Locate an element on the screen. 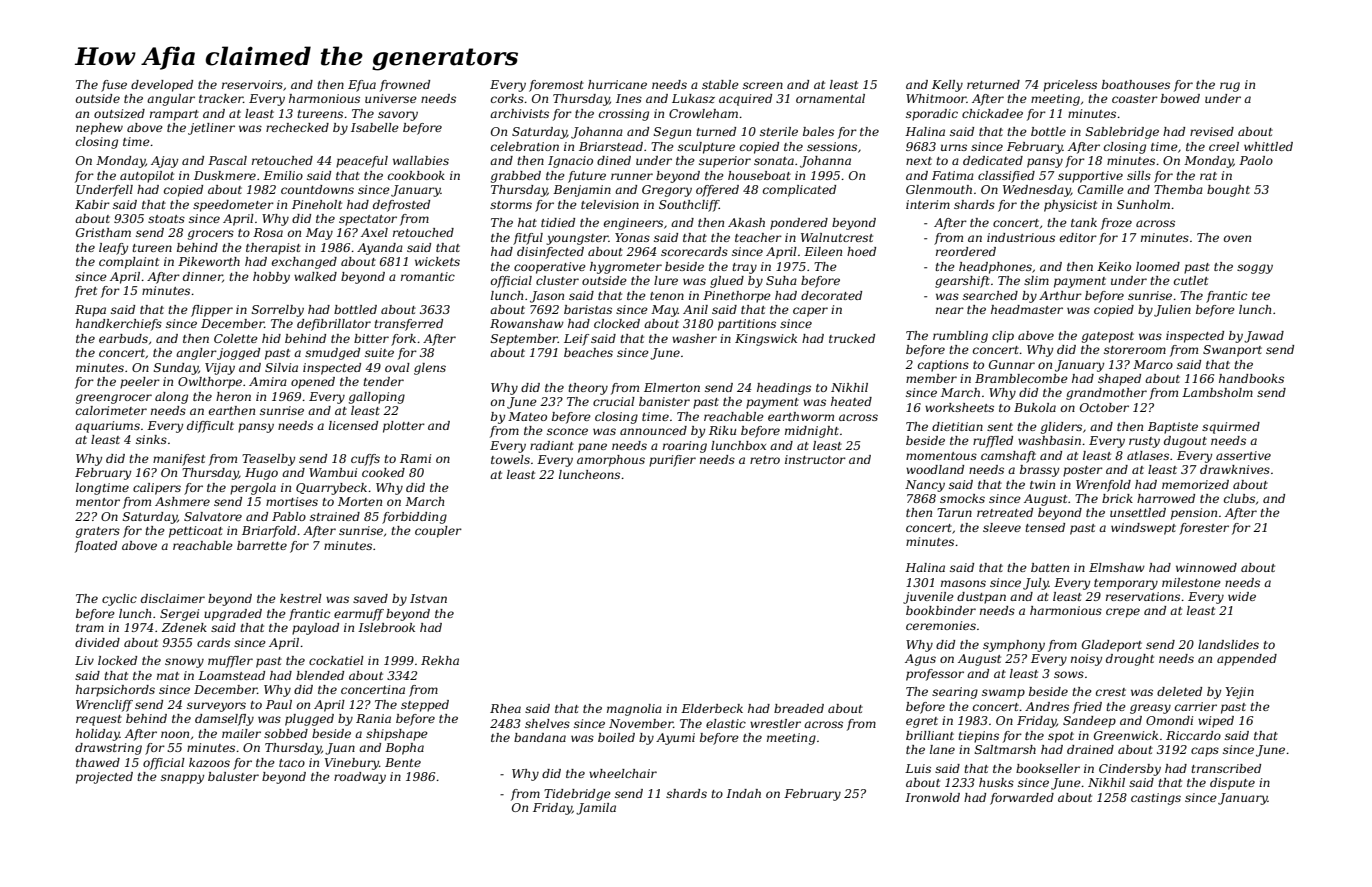  Tidebridge is located at coordinates (577, 795).
